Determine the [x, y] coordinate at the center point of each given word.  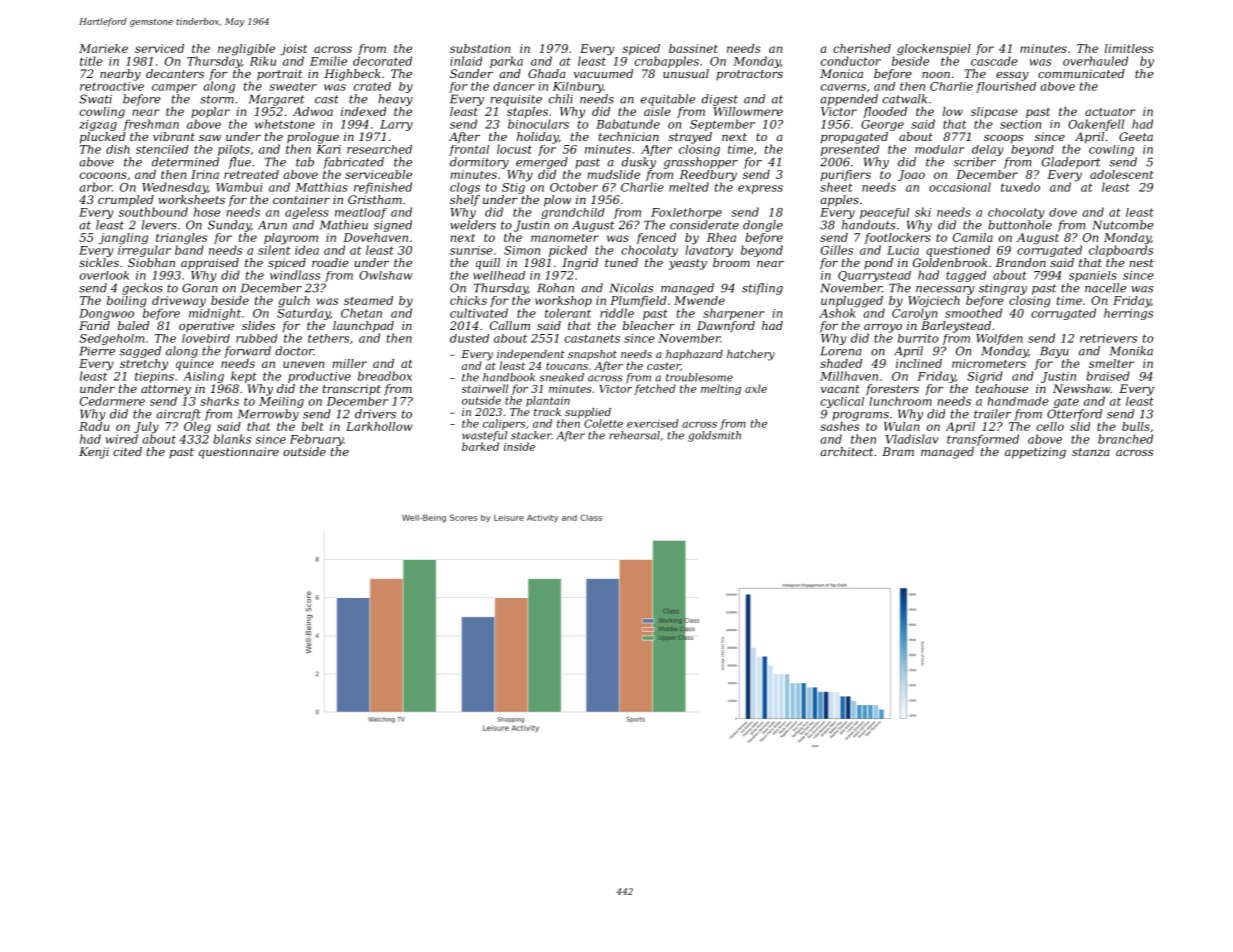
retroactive [112, 86]
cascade [994, 61]
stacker [531, 435]
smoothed [973, 313]
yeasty [688, 264]
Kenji [94, 453]
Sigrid [985, 377]
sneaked [561, 377]
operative [206, 327]
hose [207, 212]
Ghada [547, 73]
